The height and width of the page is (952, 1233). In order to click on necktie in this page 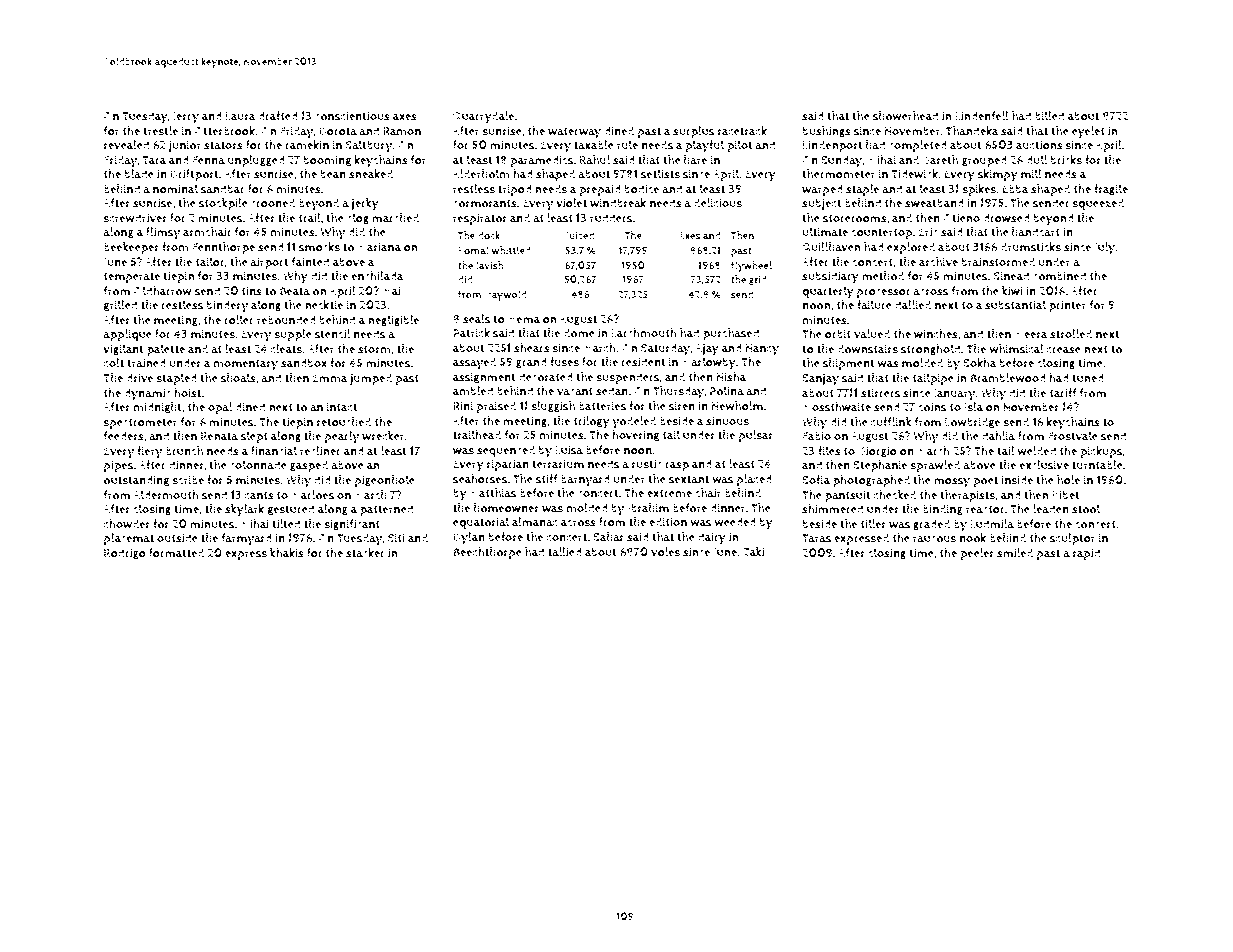, I will do `click(324, 305)`.
